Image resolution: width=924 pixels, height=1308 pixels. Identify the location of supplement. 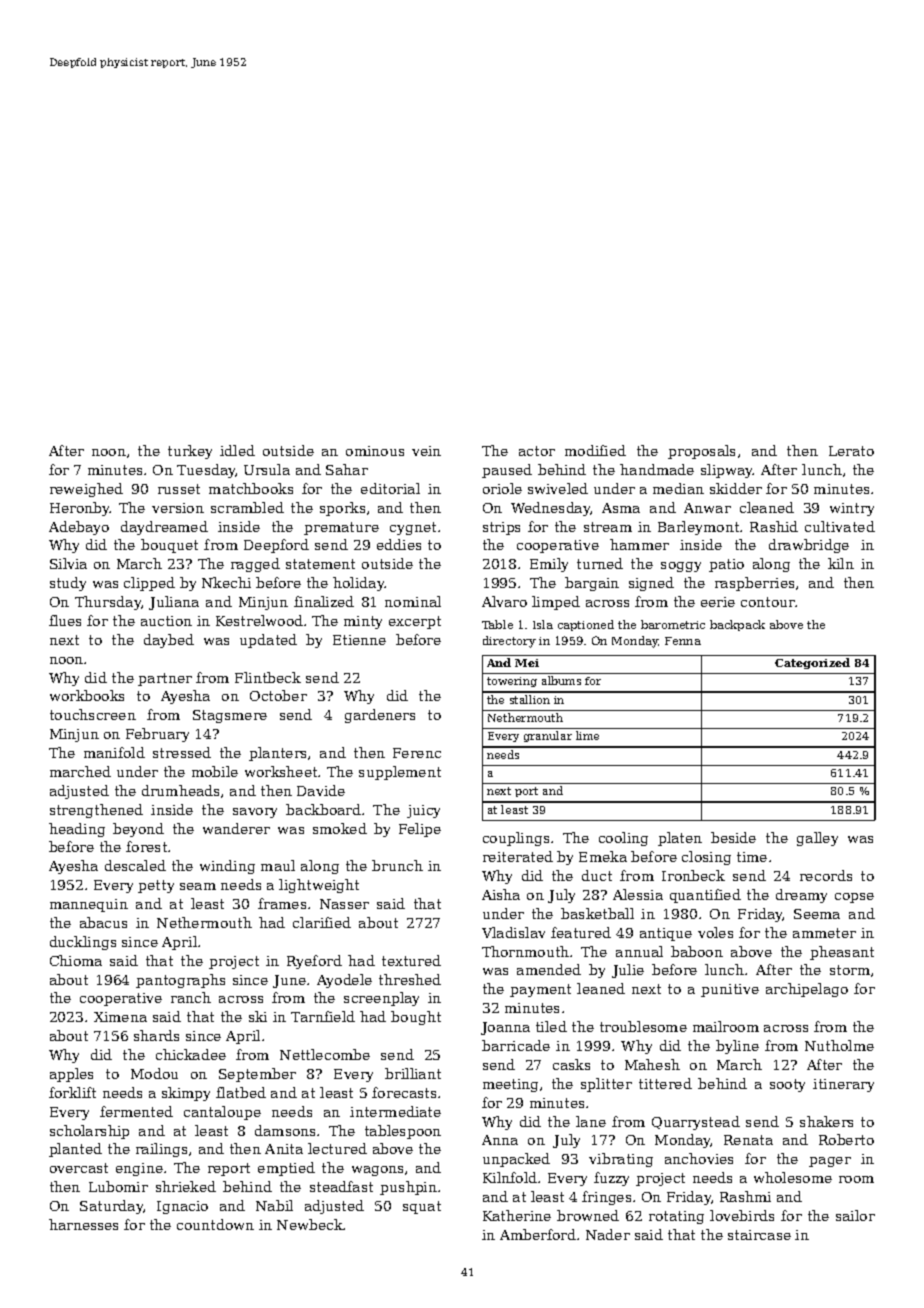
(400, 773).
